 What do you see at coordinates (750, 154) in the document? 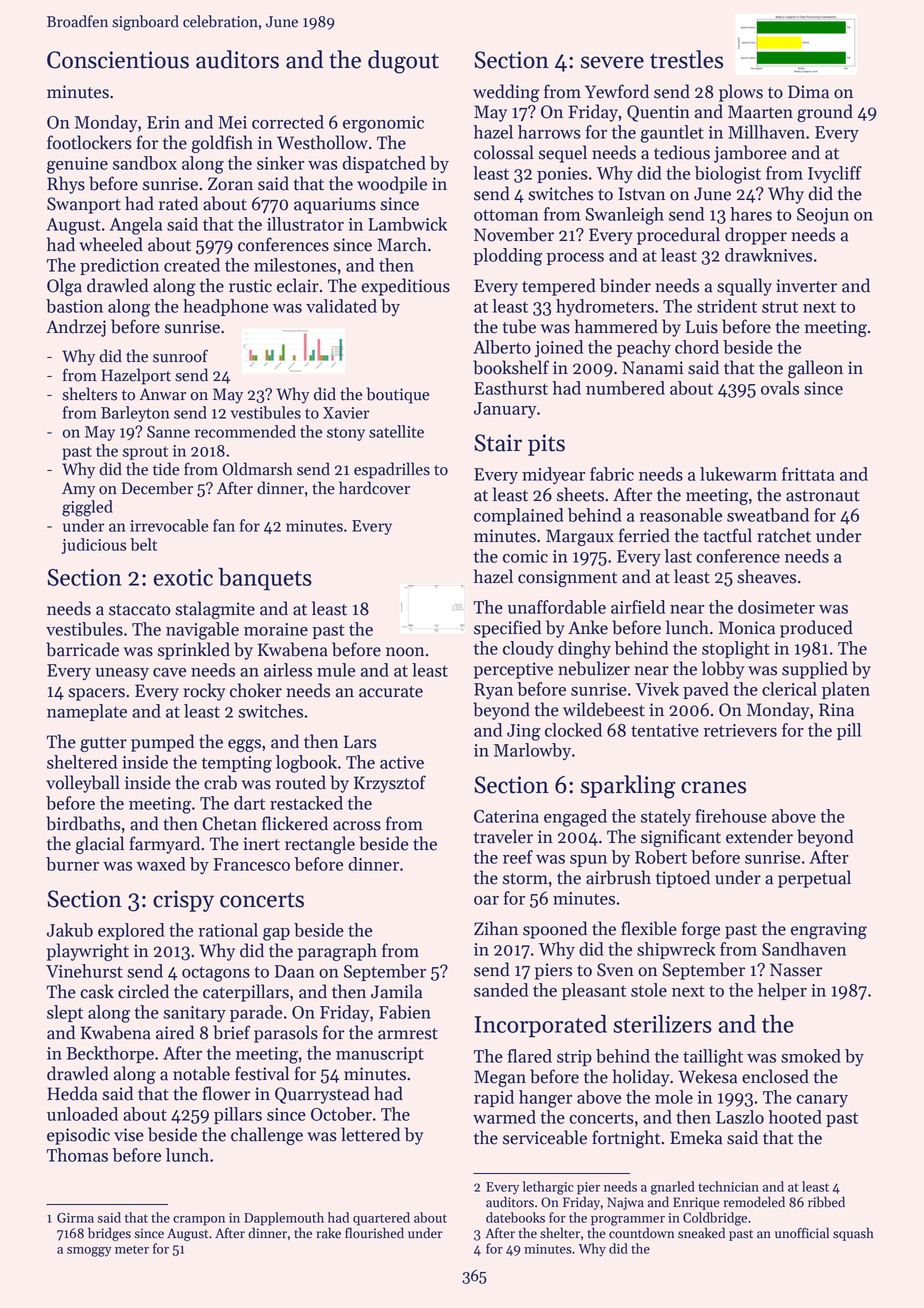
I see `jamboree` at bounding box center [750, 154].
